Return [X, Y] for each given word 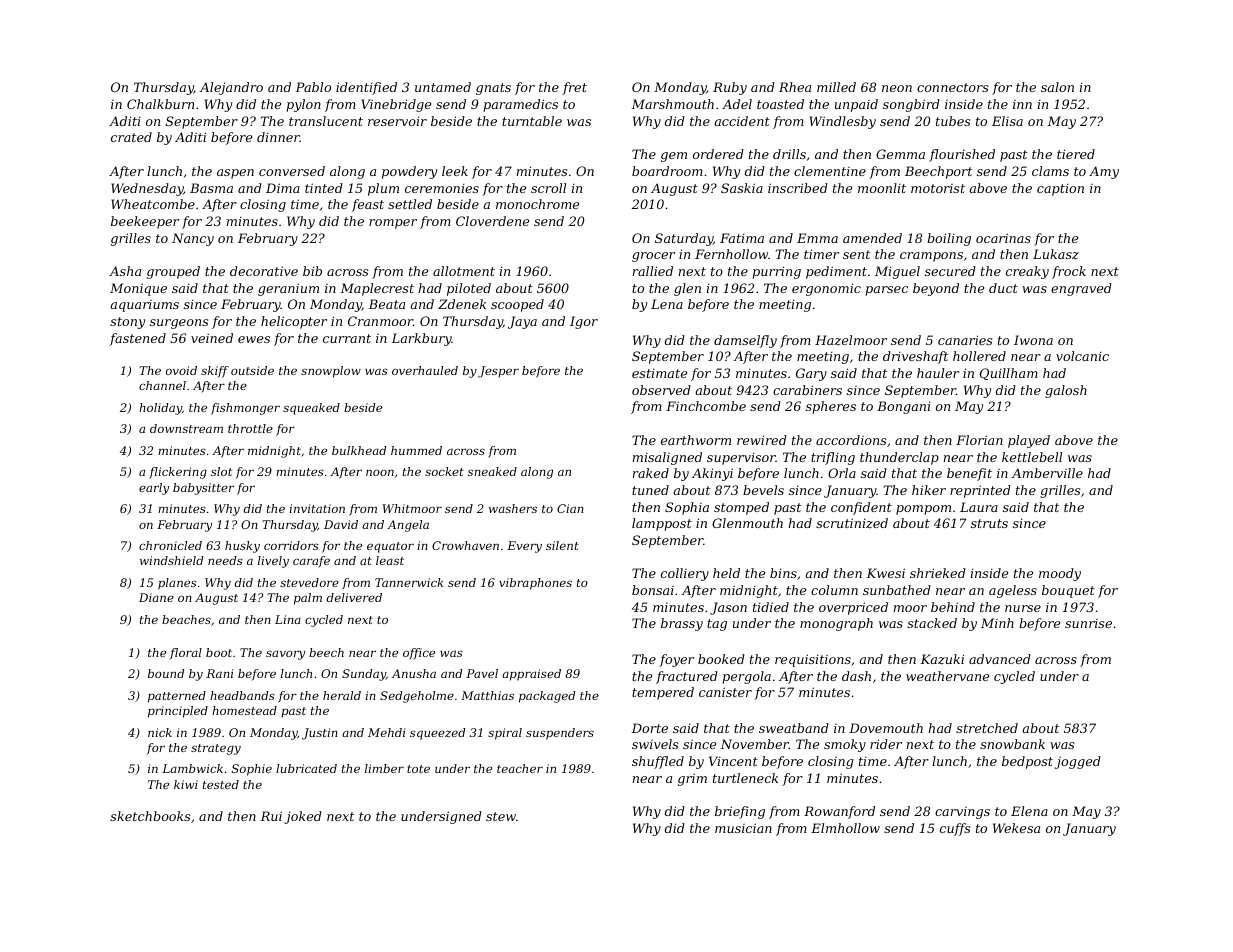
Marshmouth [672, 104]
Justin [320, 734]
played [1029, 441]
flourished [962, 155]
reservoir [397, 121]
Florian [979, 440]
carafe [311, 562]
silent [562, 545]
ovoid [181, 370]
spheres [831, 407]
